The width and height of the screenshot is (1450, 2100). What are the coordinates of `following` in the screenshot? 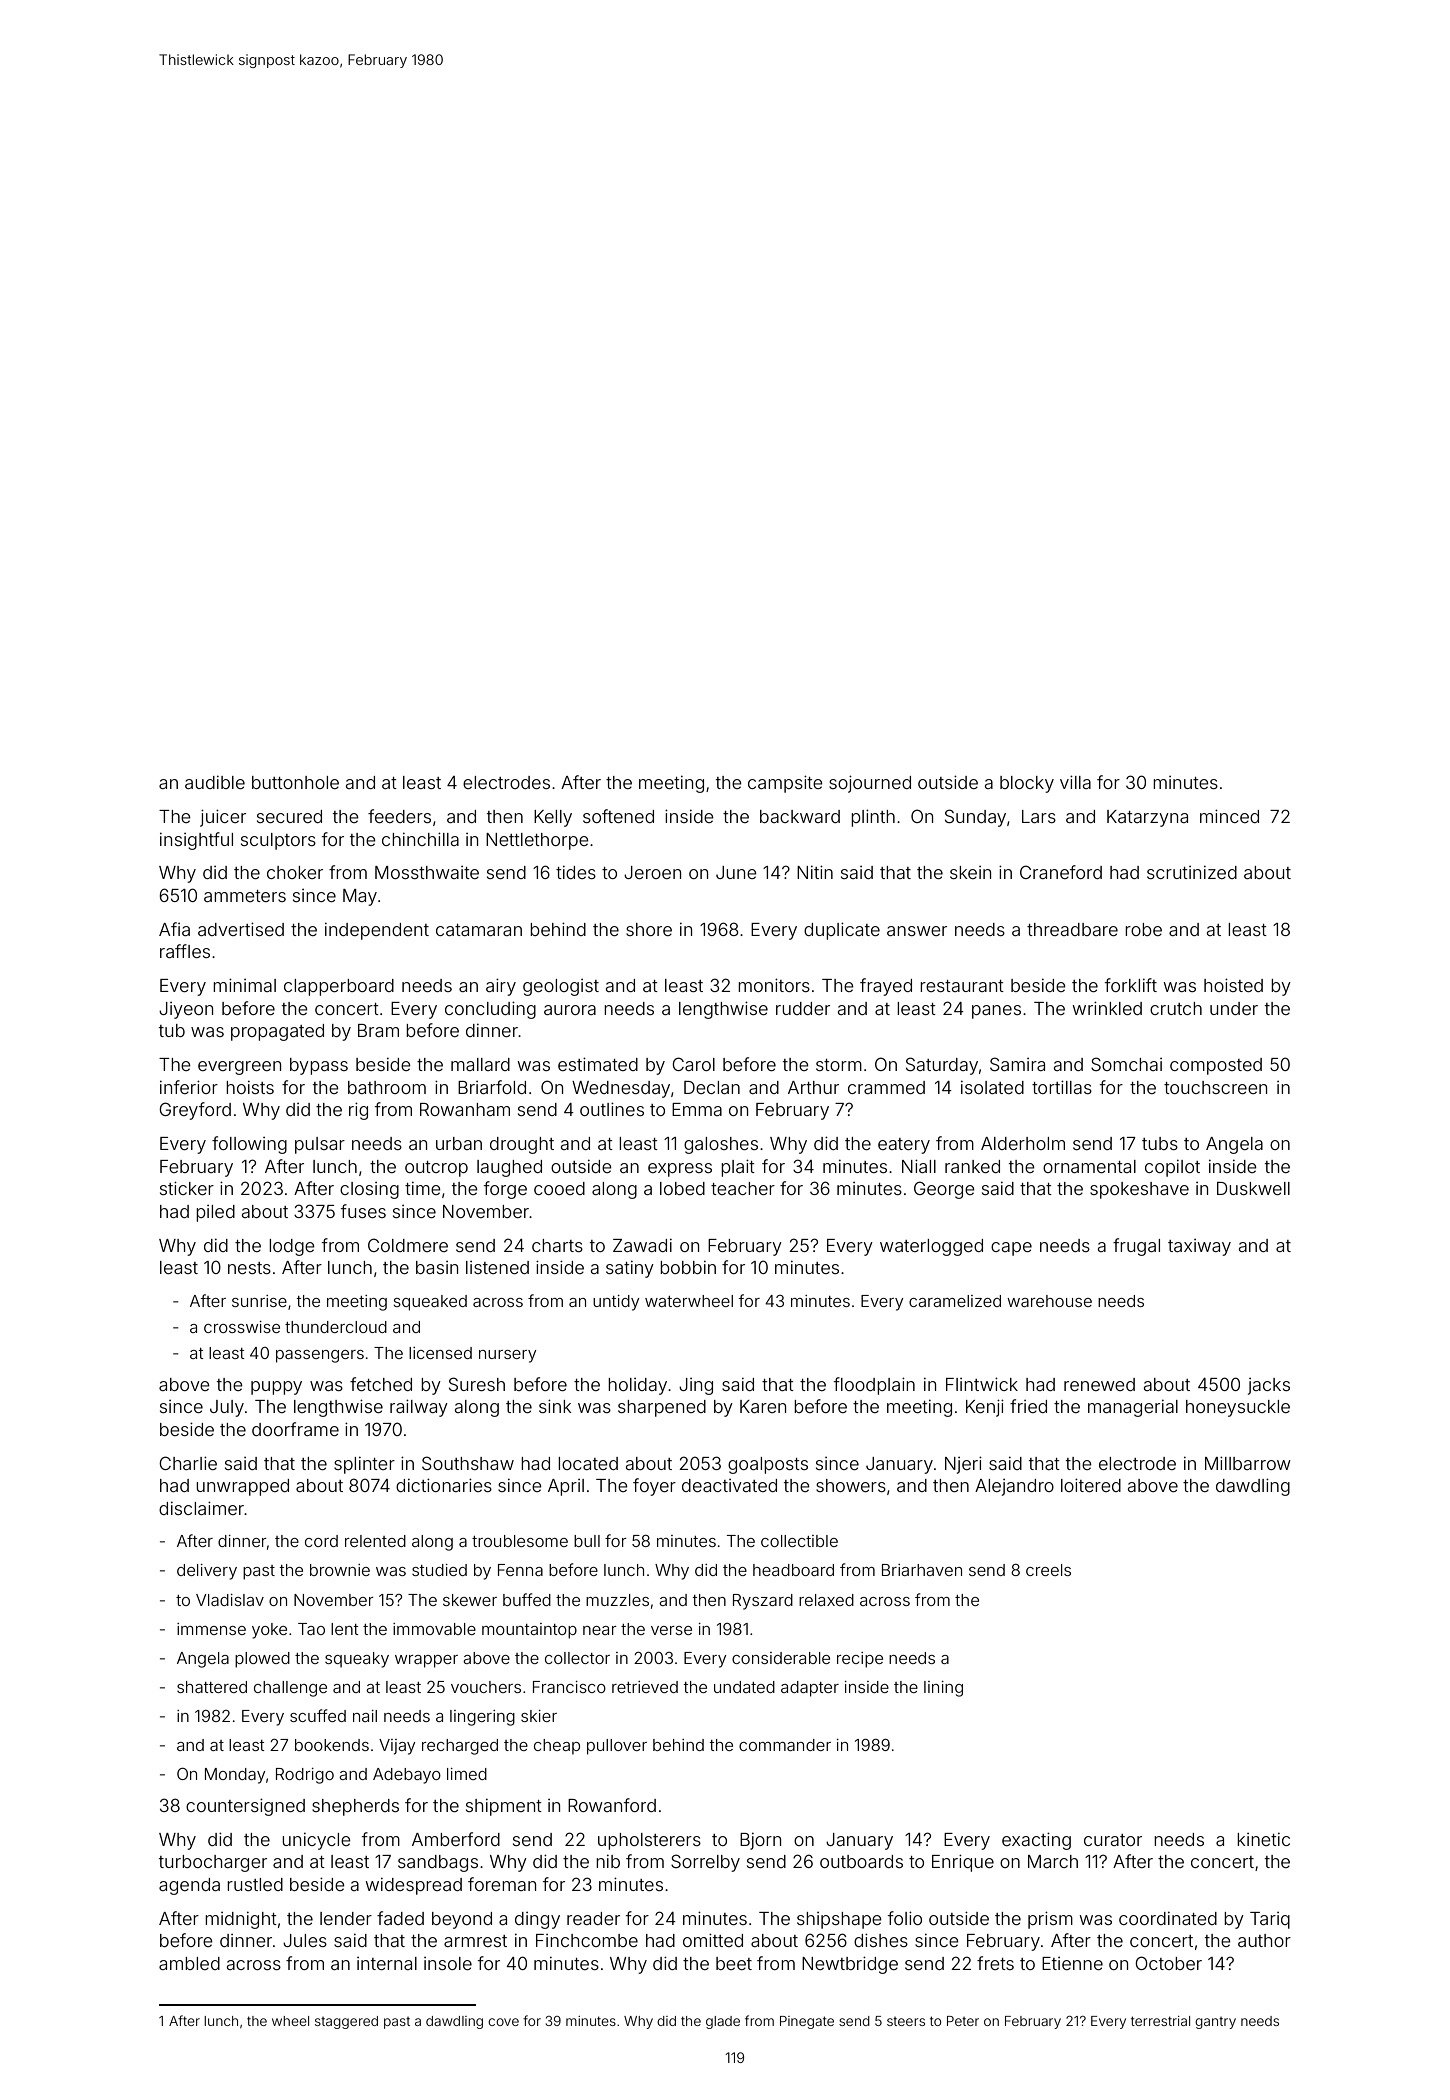 It's located at (249, 1145).
